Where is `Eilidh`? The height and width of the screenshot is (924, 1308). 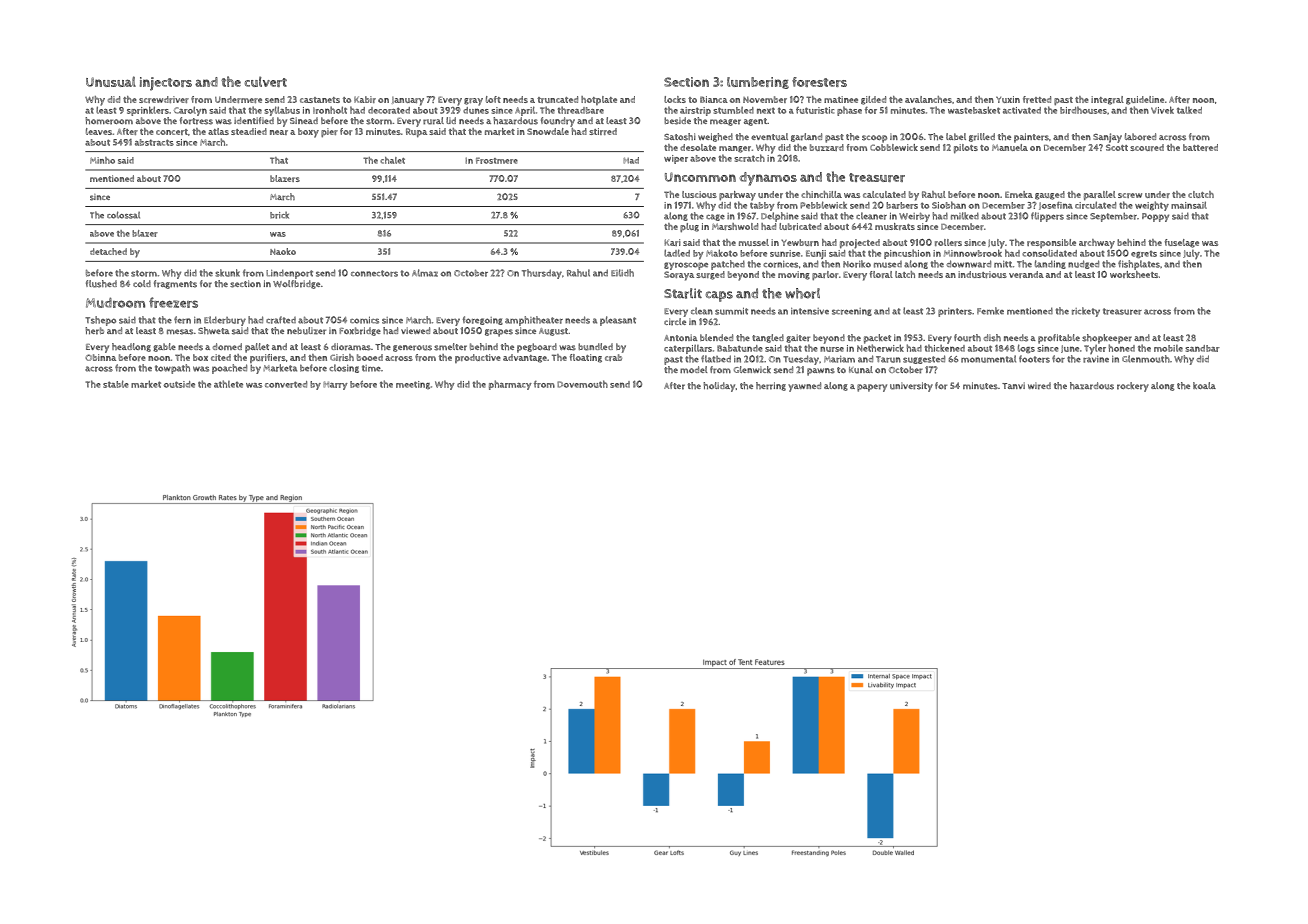 Eilidh is located at coordinates (622, 273).
